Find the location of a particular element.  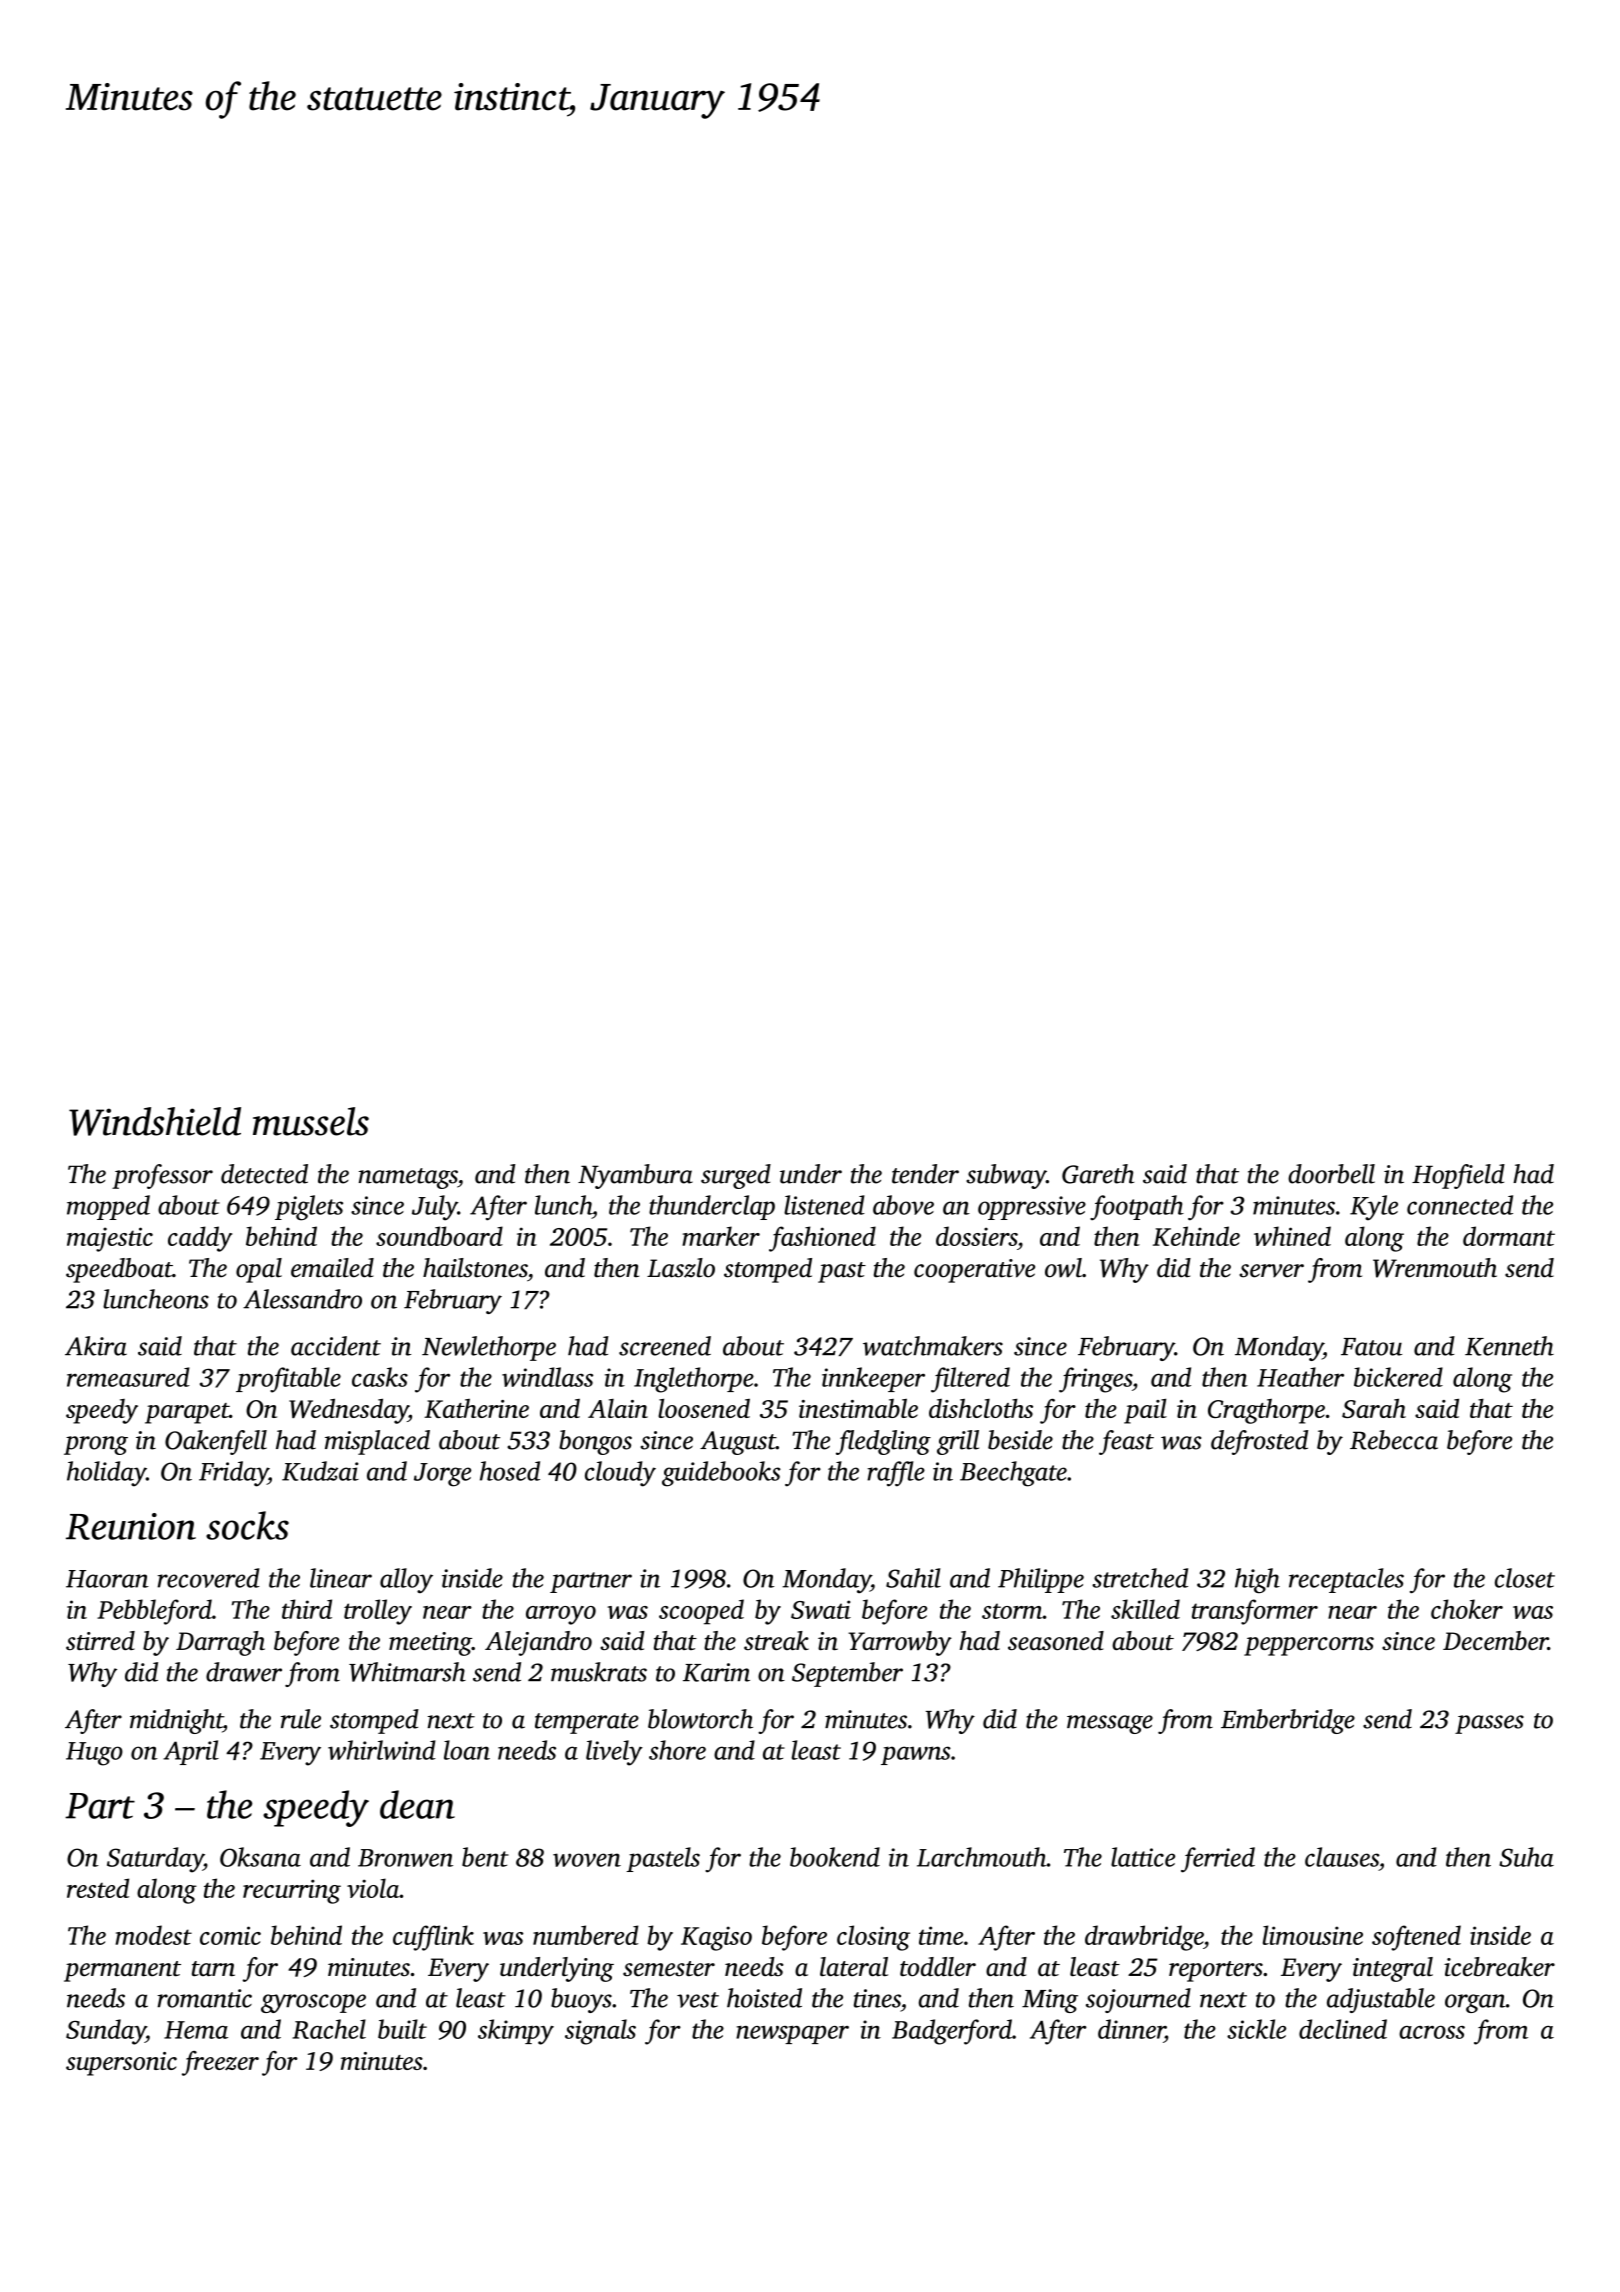

defrosted is located at coordinates (1259, 1442).
